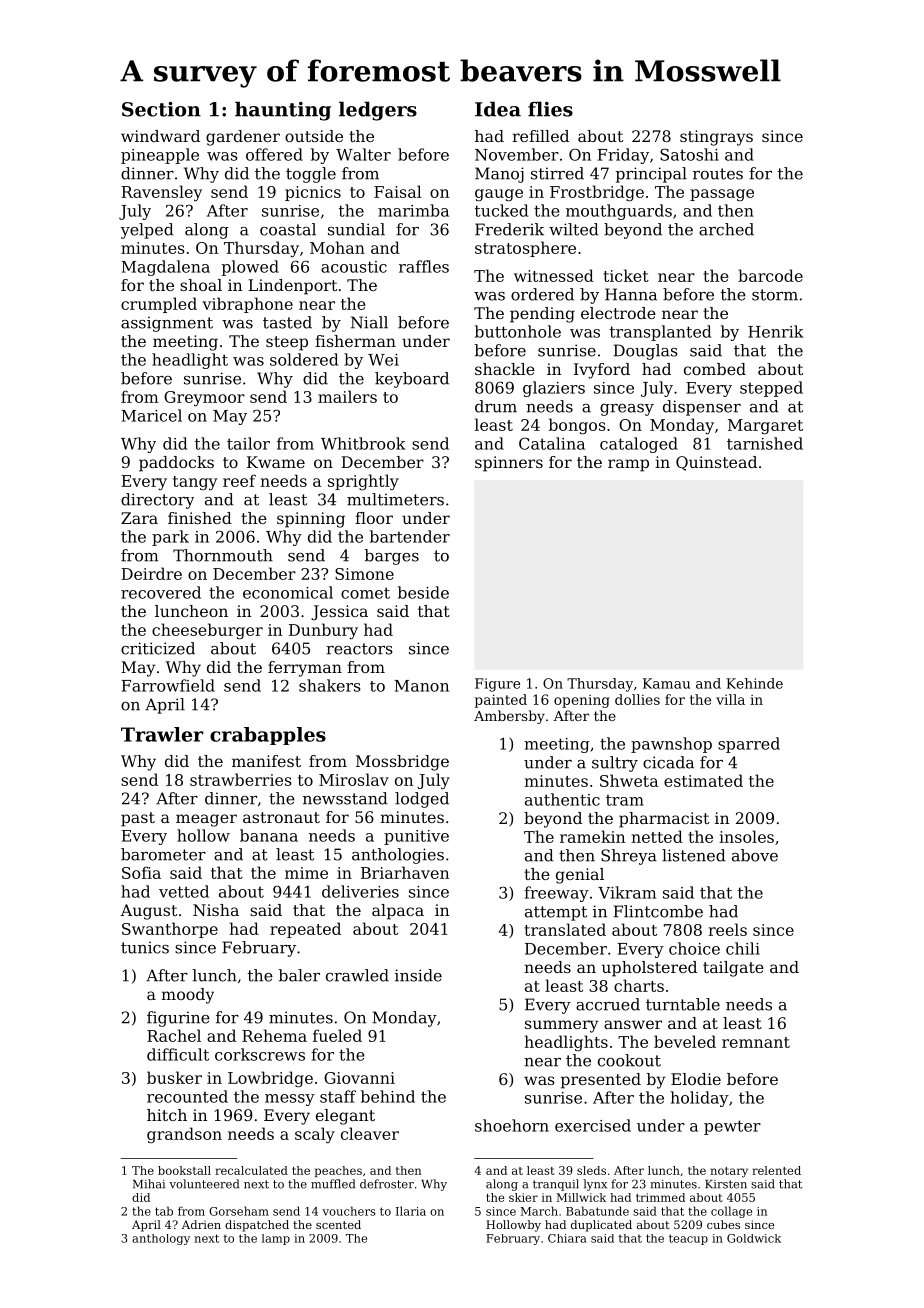 The height and width of the screenshot is (1308, 924). Describe the element at coordinates (754, 1238) in the screenshot. I see `Goldwick` at that location.
